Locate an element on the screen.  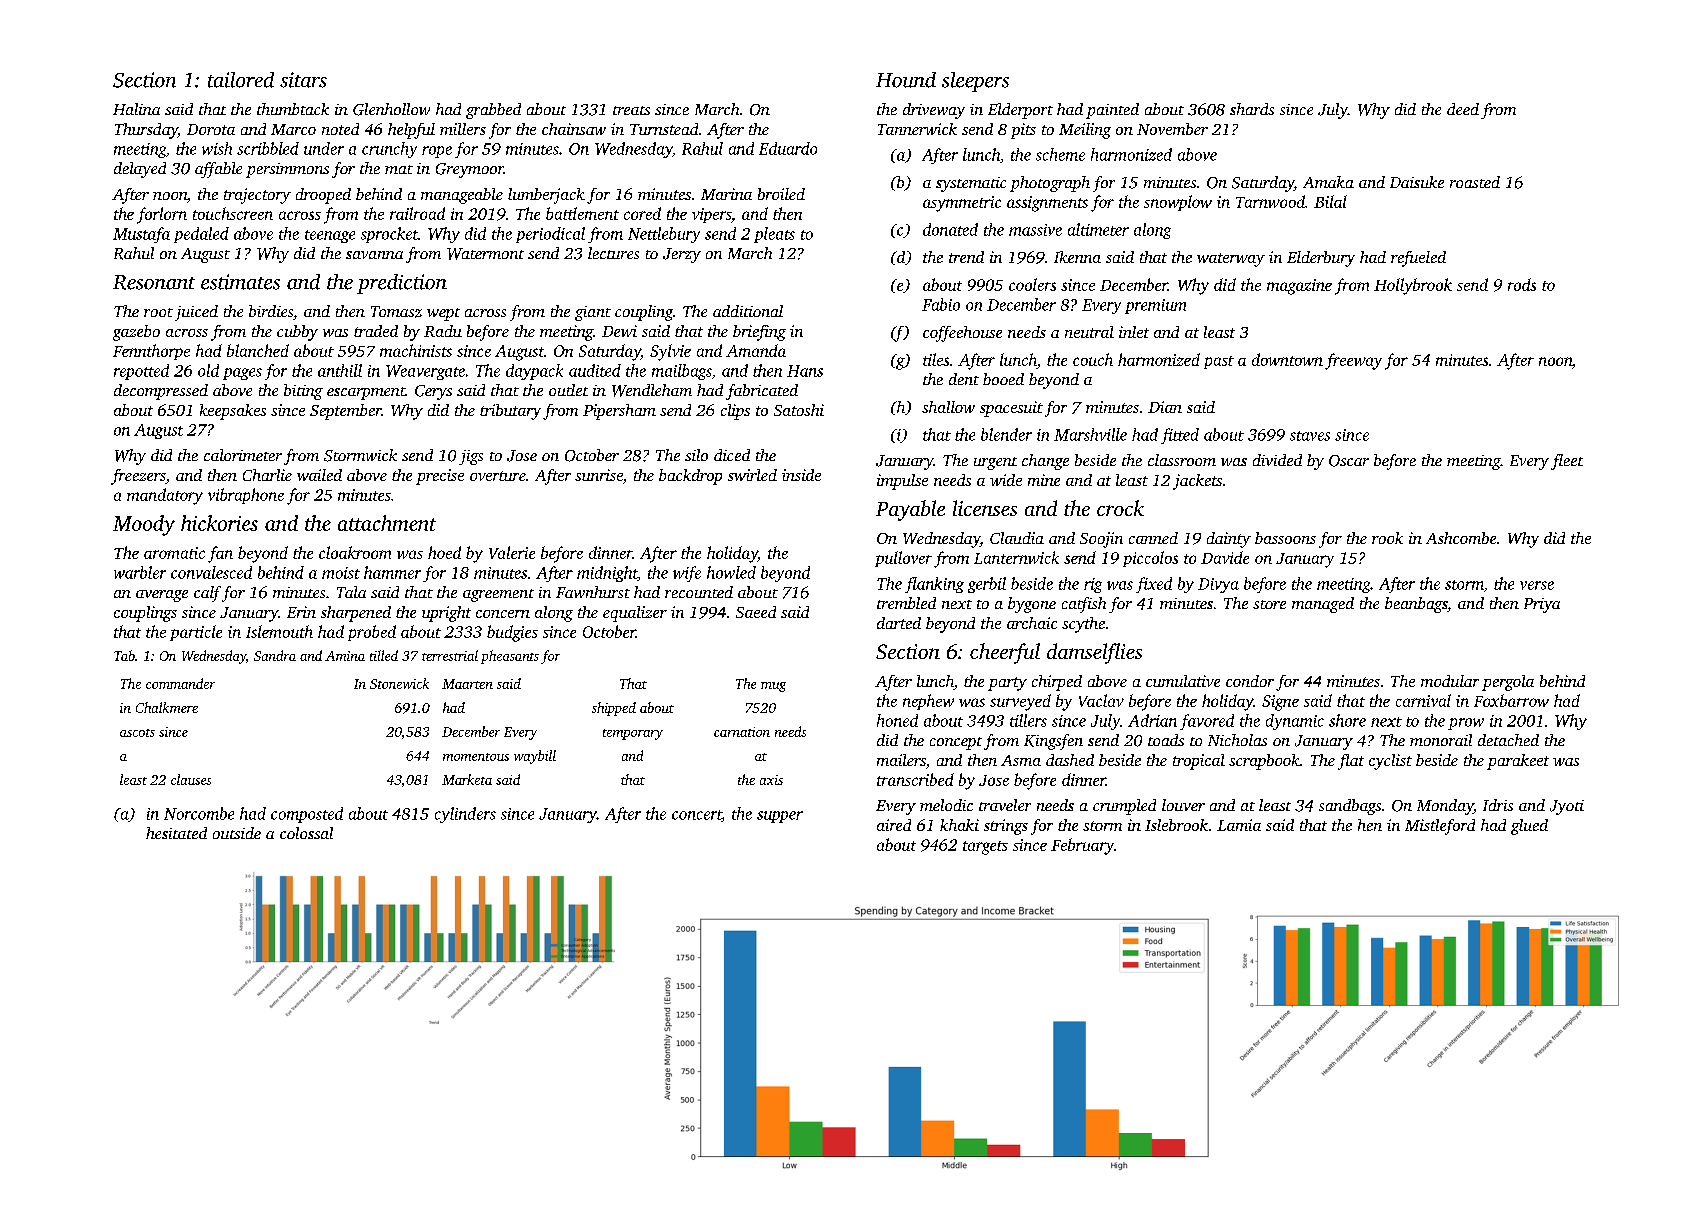
touchscreen is located at coordinates (233, 213).
